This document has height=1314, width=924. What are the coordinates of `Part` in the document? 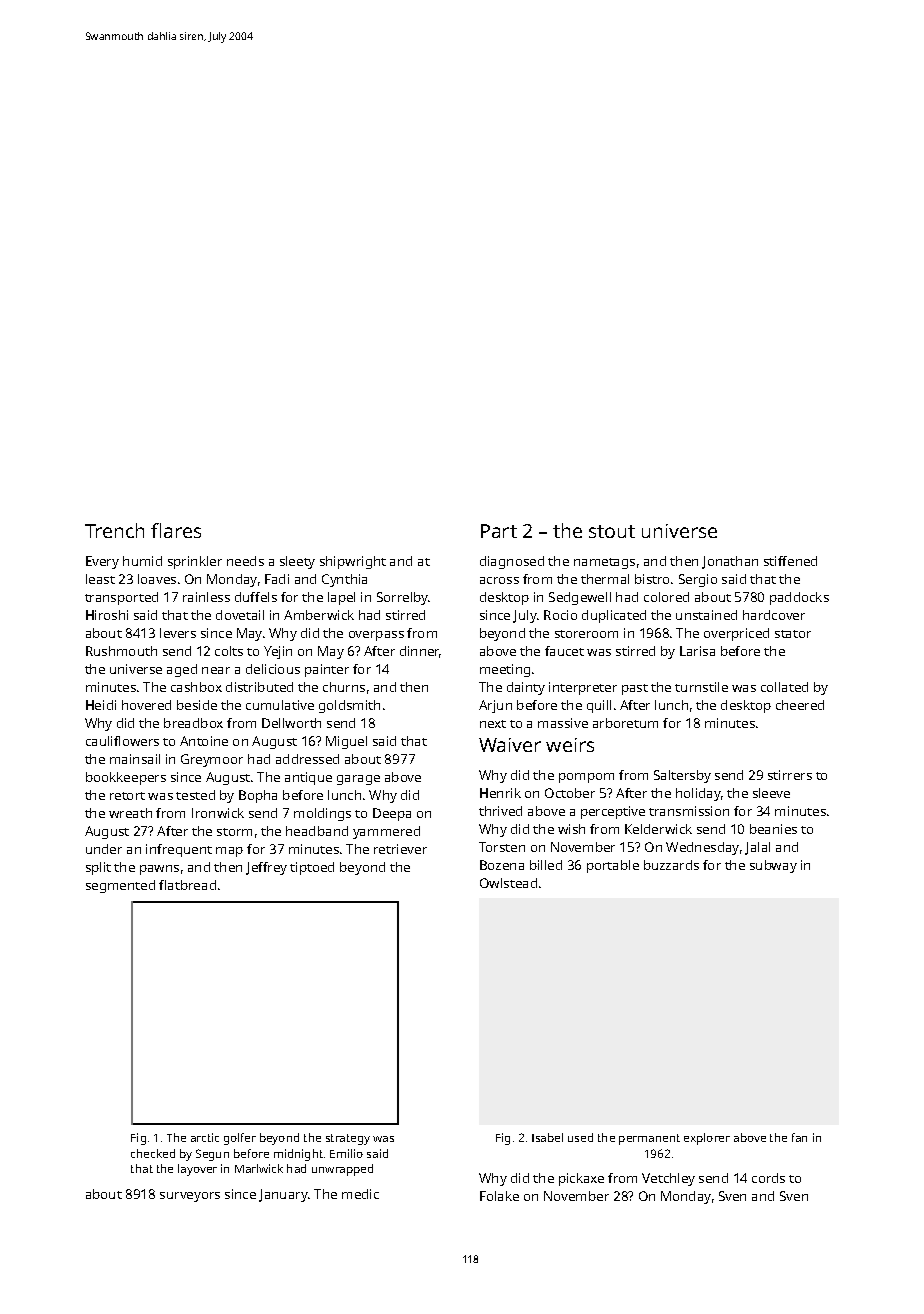 It's located at (499, 531).
